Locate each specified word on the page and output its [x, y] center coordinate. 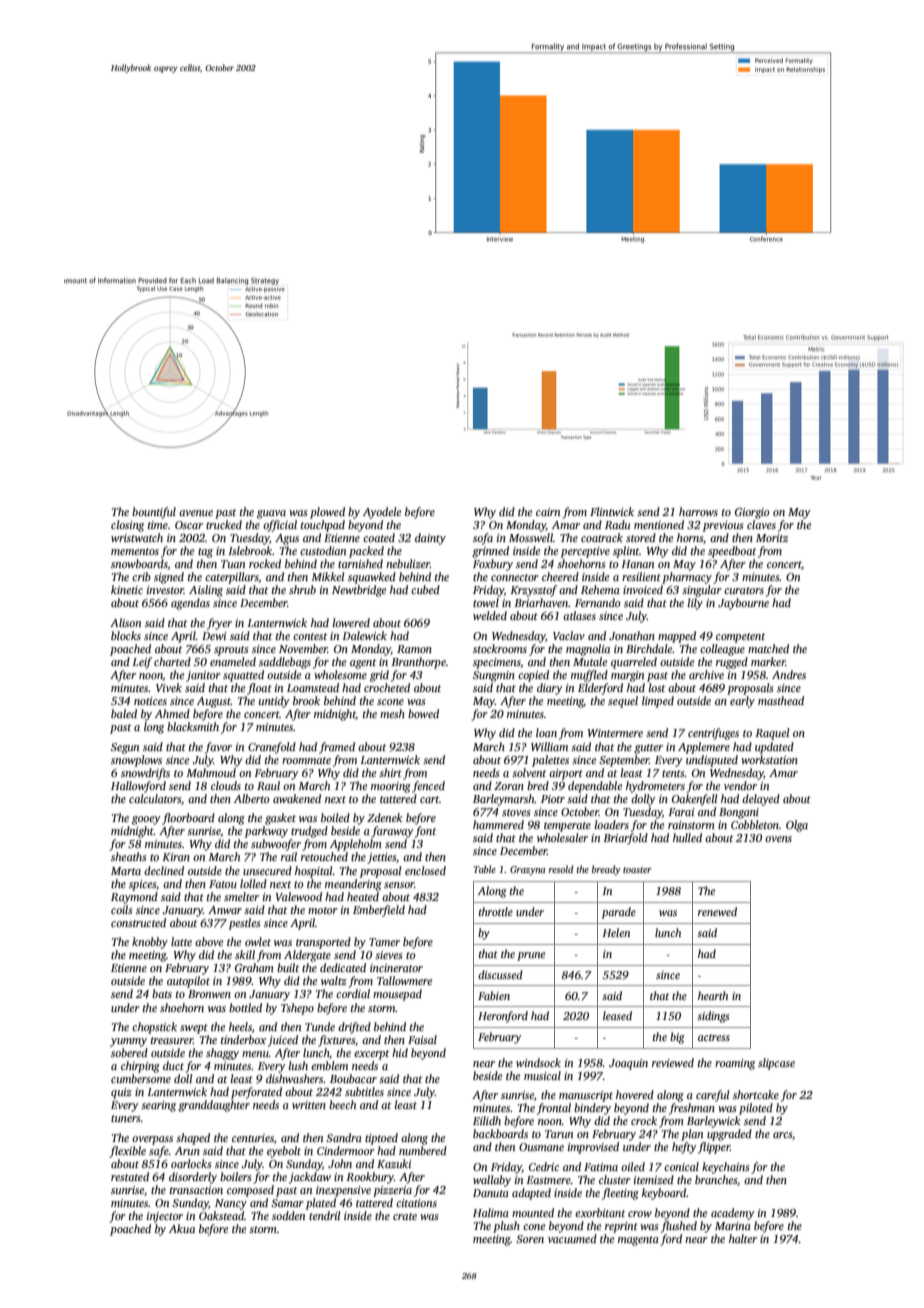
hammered [498, 824]
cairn [548, 512]
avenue [196, 513]
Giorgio [752, 513]
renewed [717, 911]
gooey [146, 820]
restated [130, 1176]
